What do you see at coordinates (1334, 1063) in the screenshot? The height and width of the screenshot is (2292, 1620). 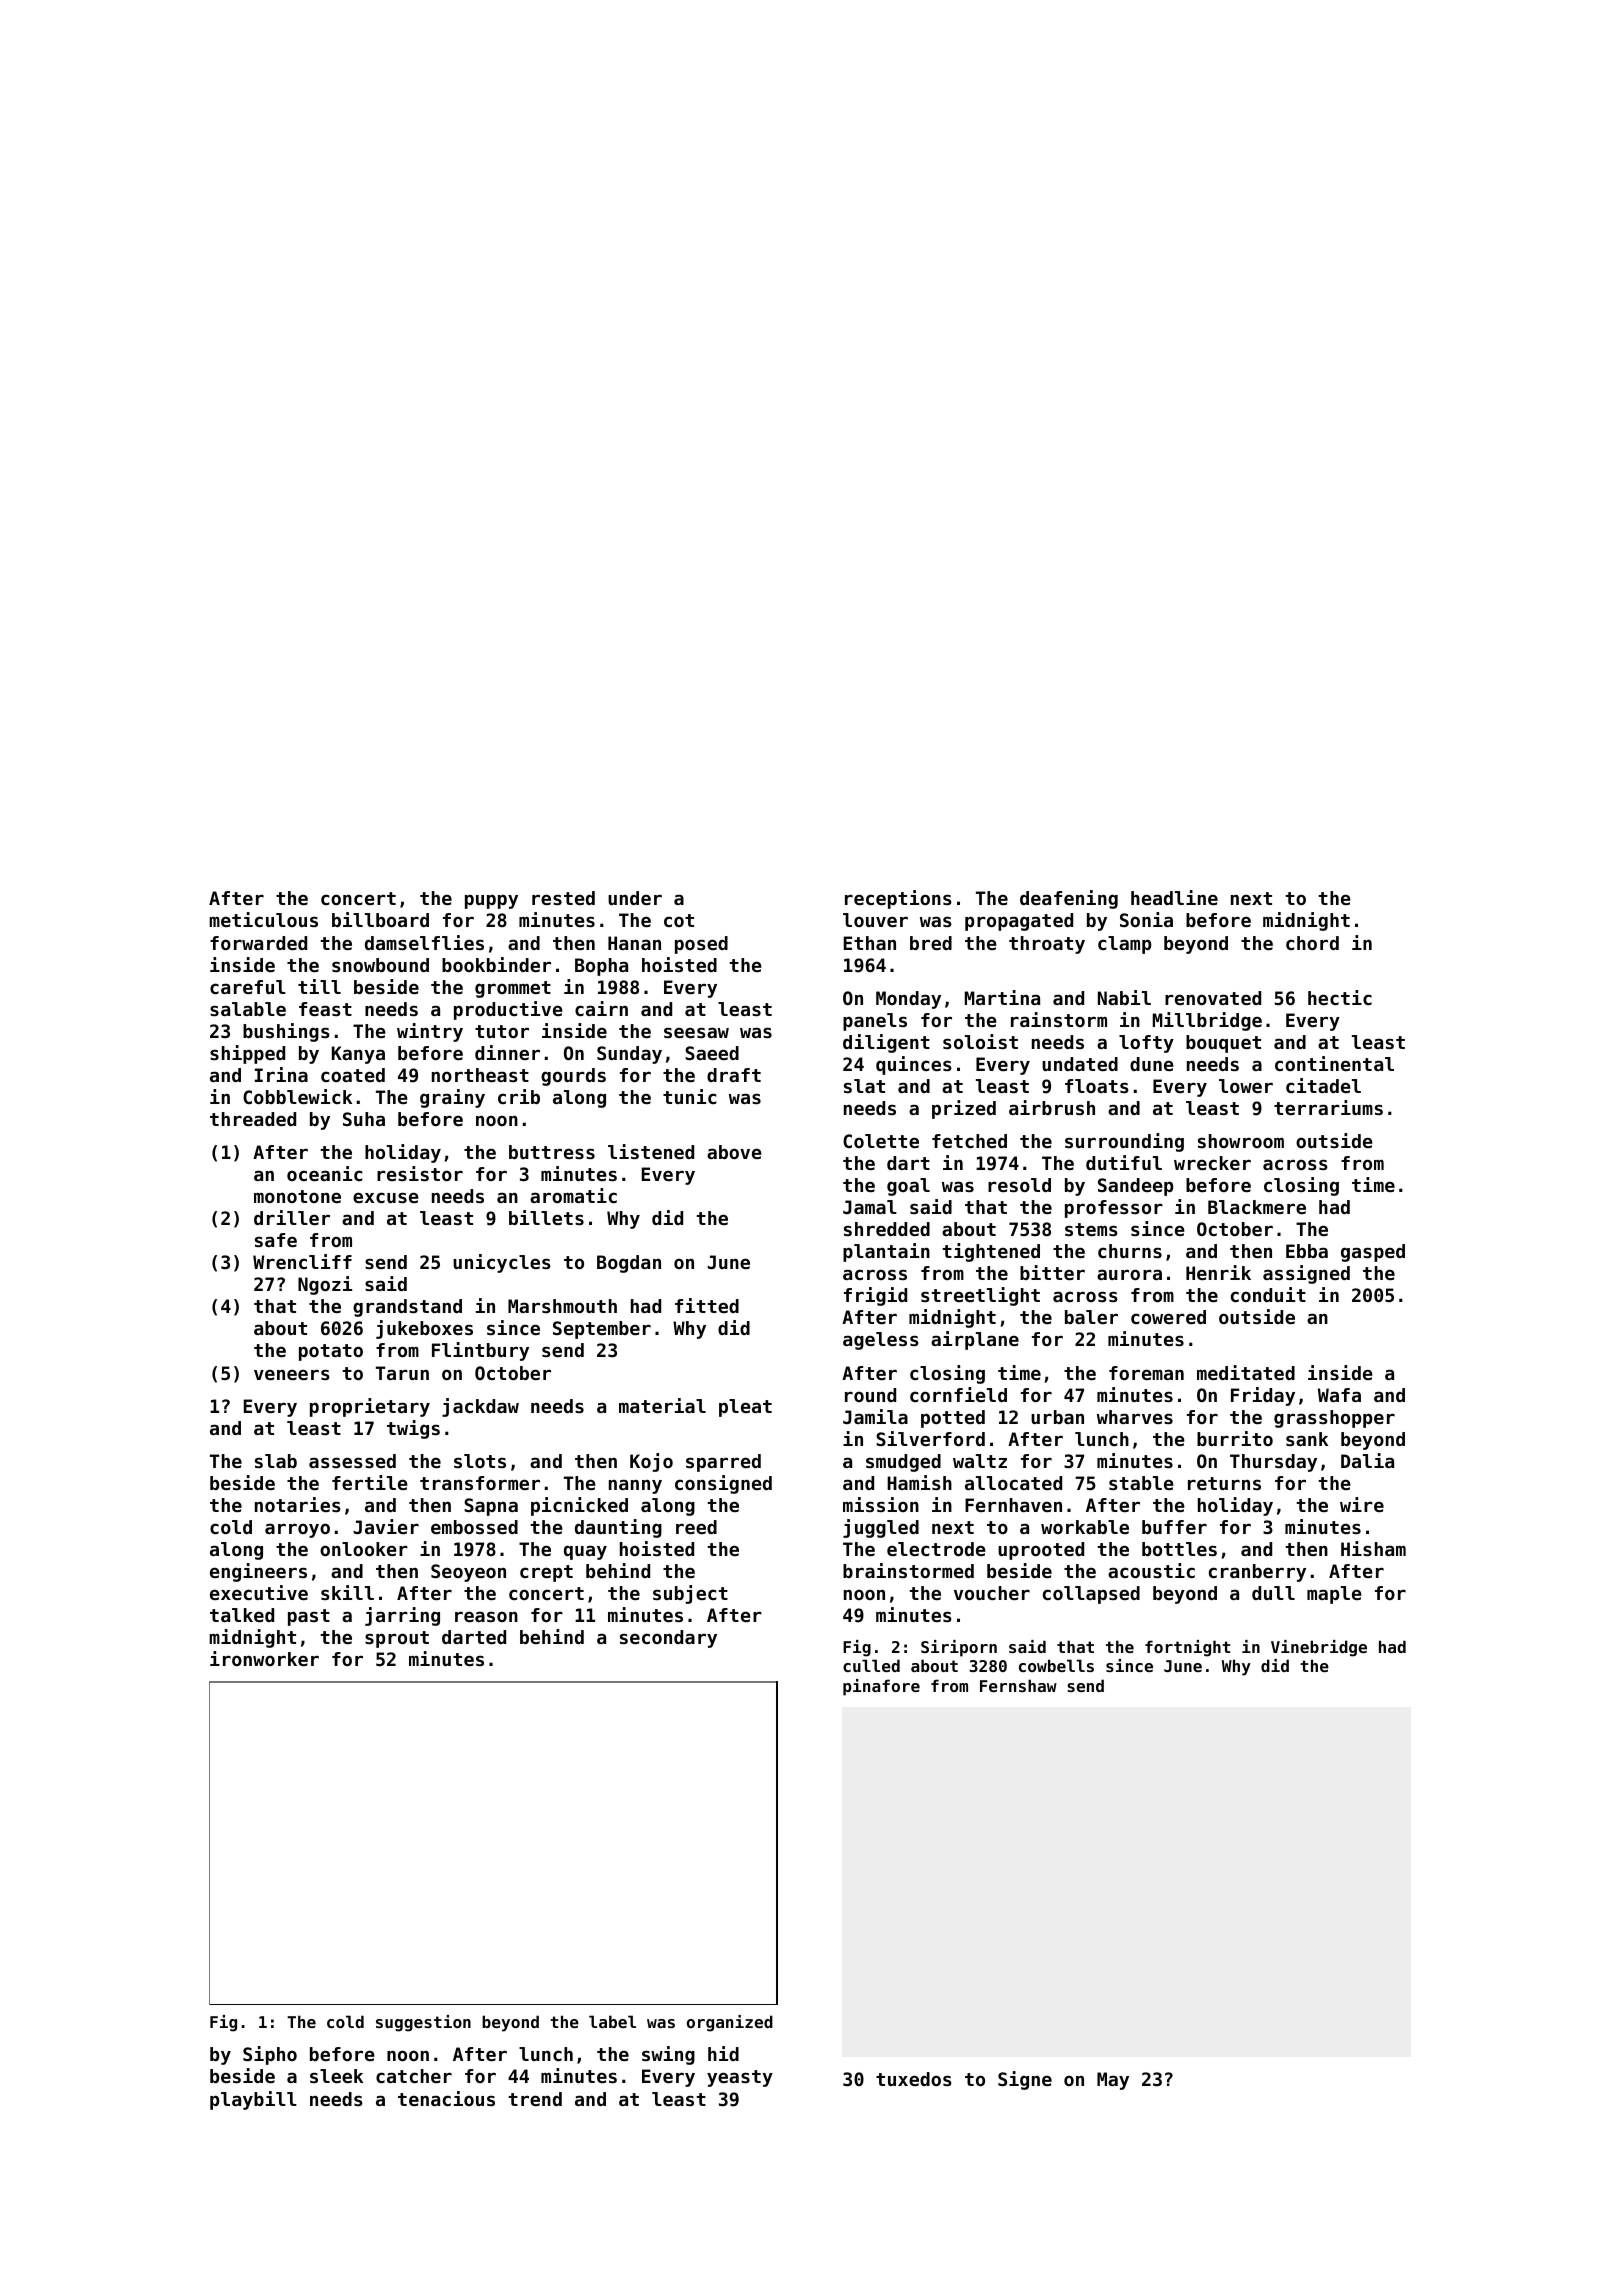 I see `continental` at bounding box center [1334, 1063].
